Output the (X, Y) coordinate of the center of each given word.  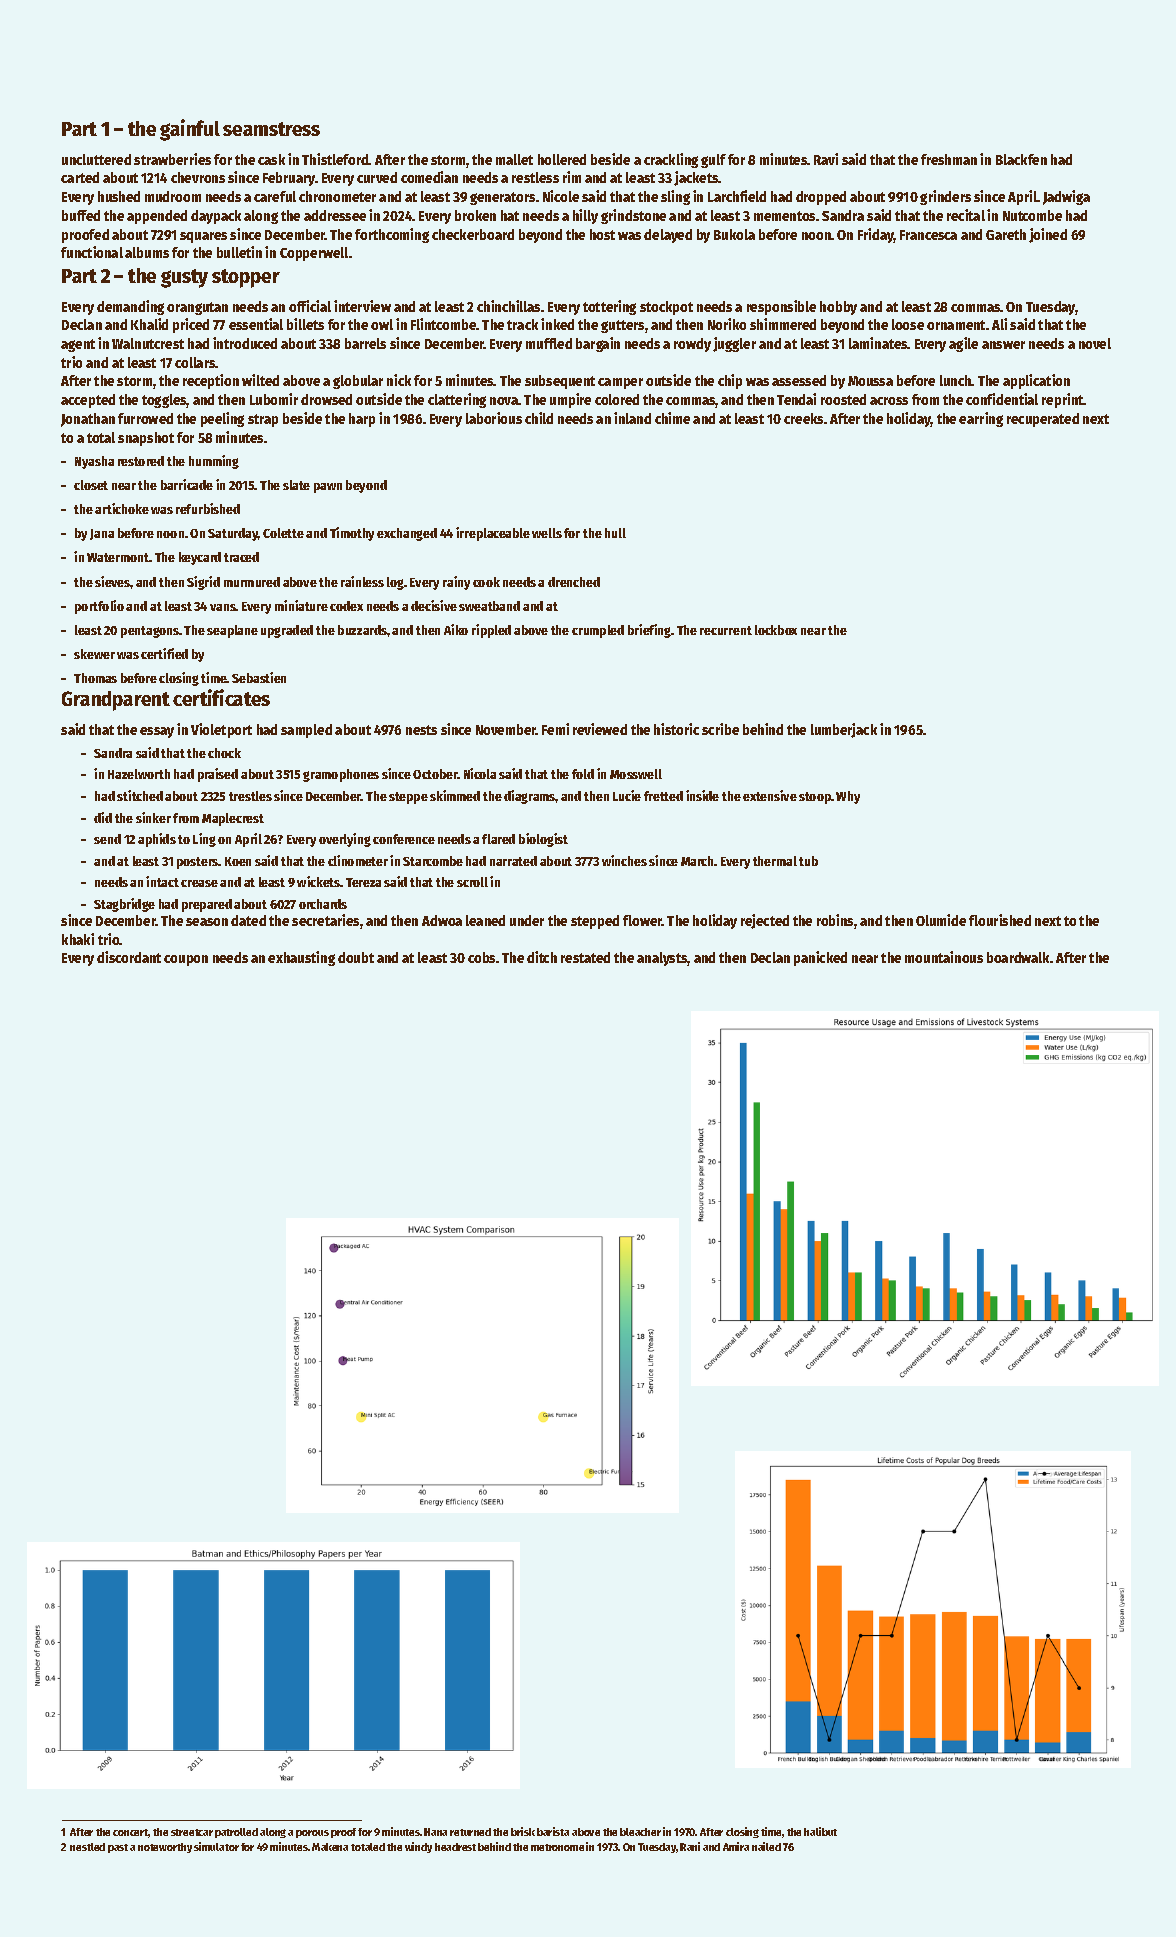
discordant (129, 957)
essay (157, 732)
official (310, 306)
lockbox (776, 630)
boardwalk (1019, 957)
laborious (494, 418)
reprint (1063, 400)
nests (421, 730)
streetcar (192, 1832)
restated (585, 957)
